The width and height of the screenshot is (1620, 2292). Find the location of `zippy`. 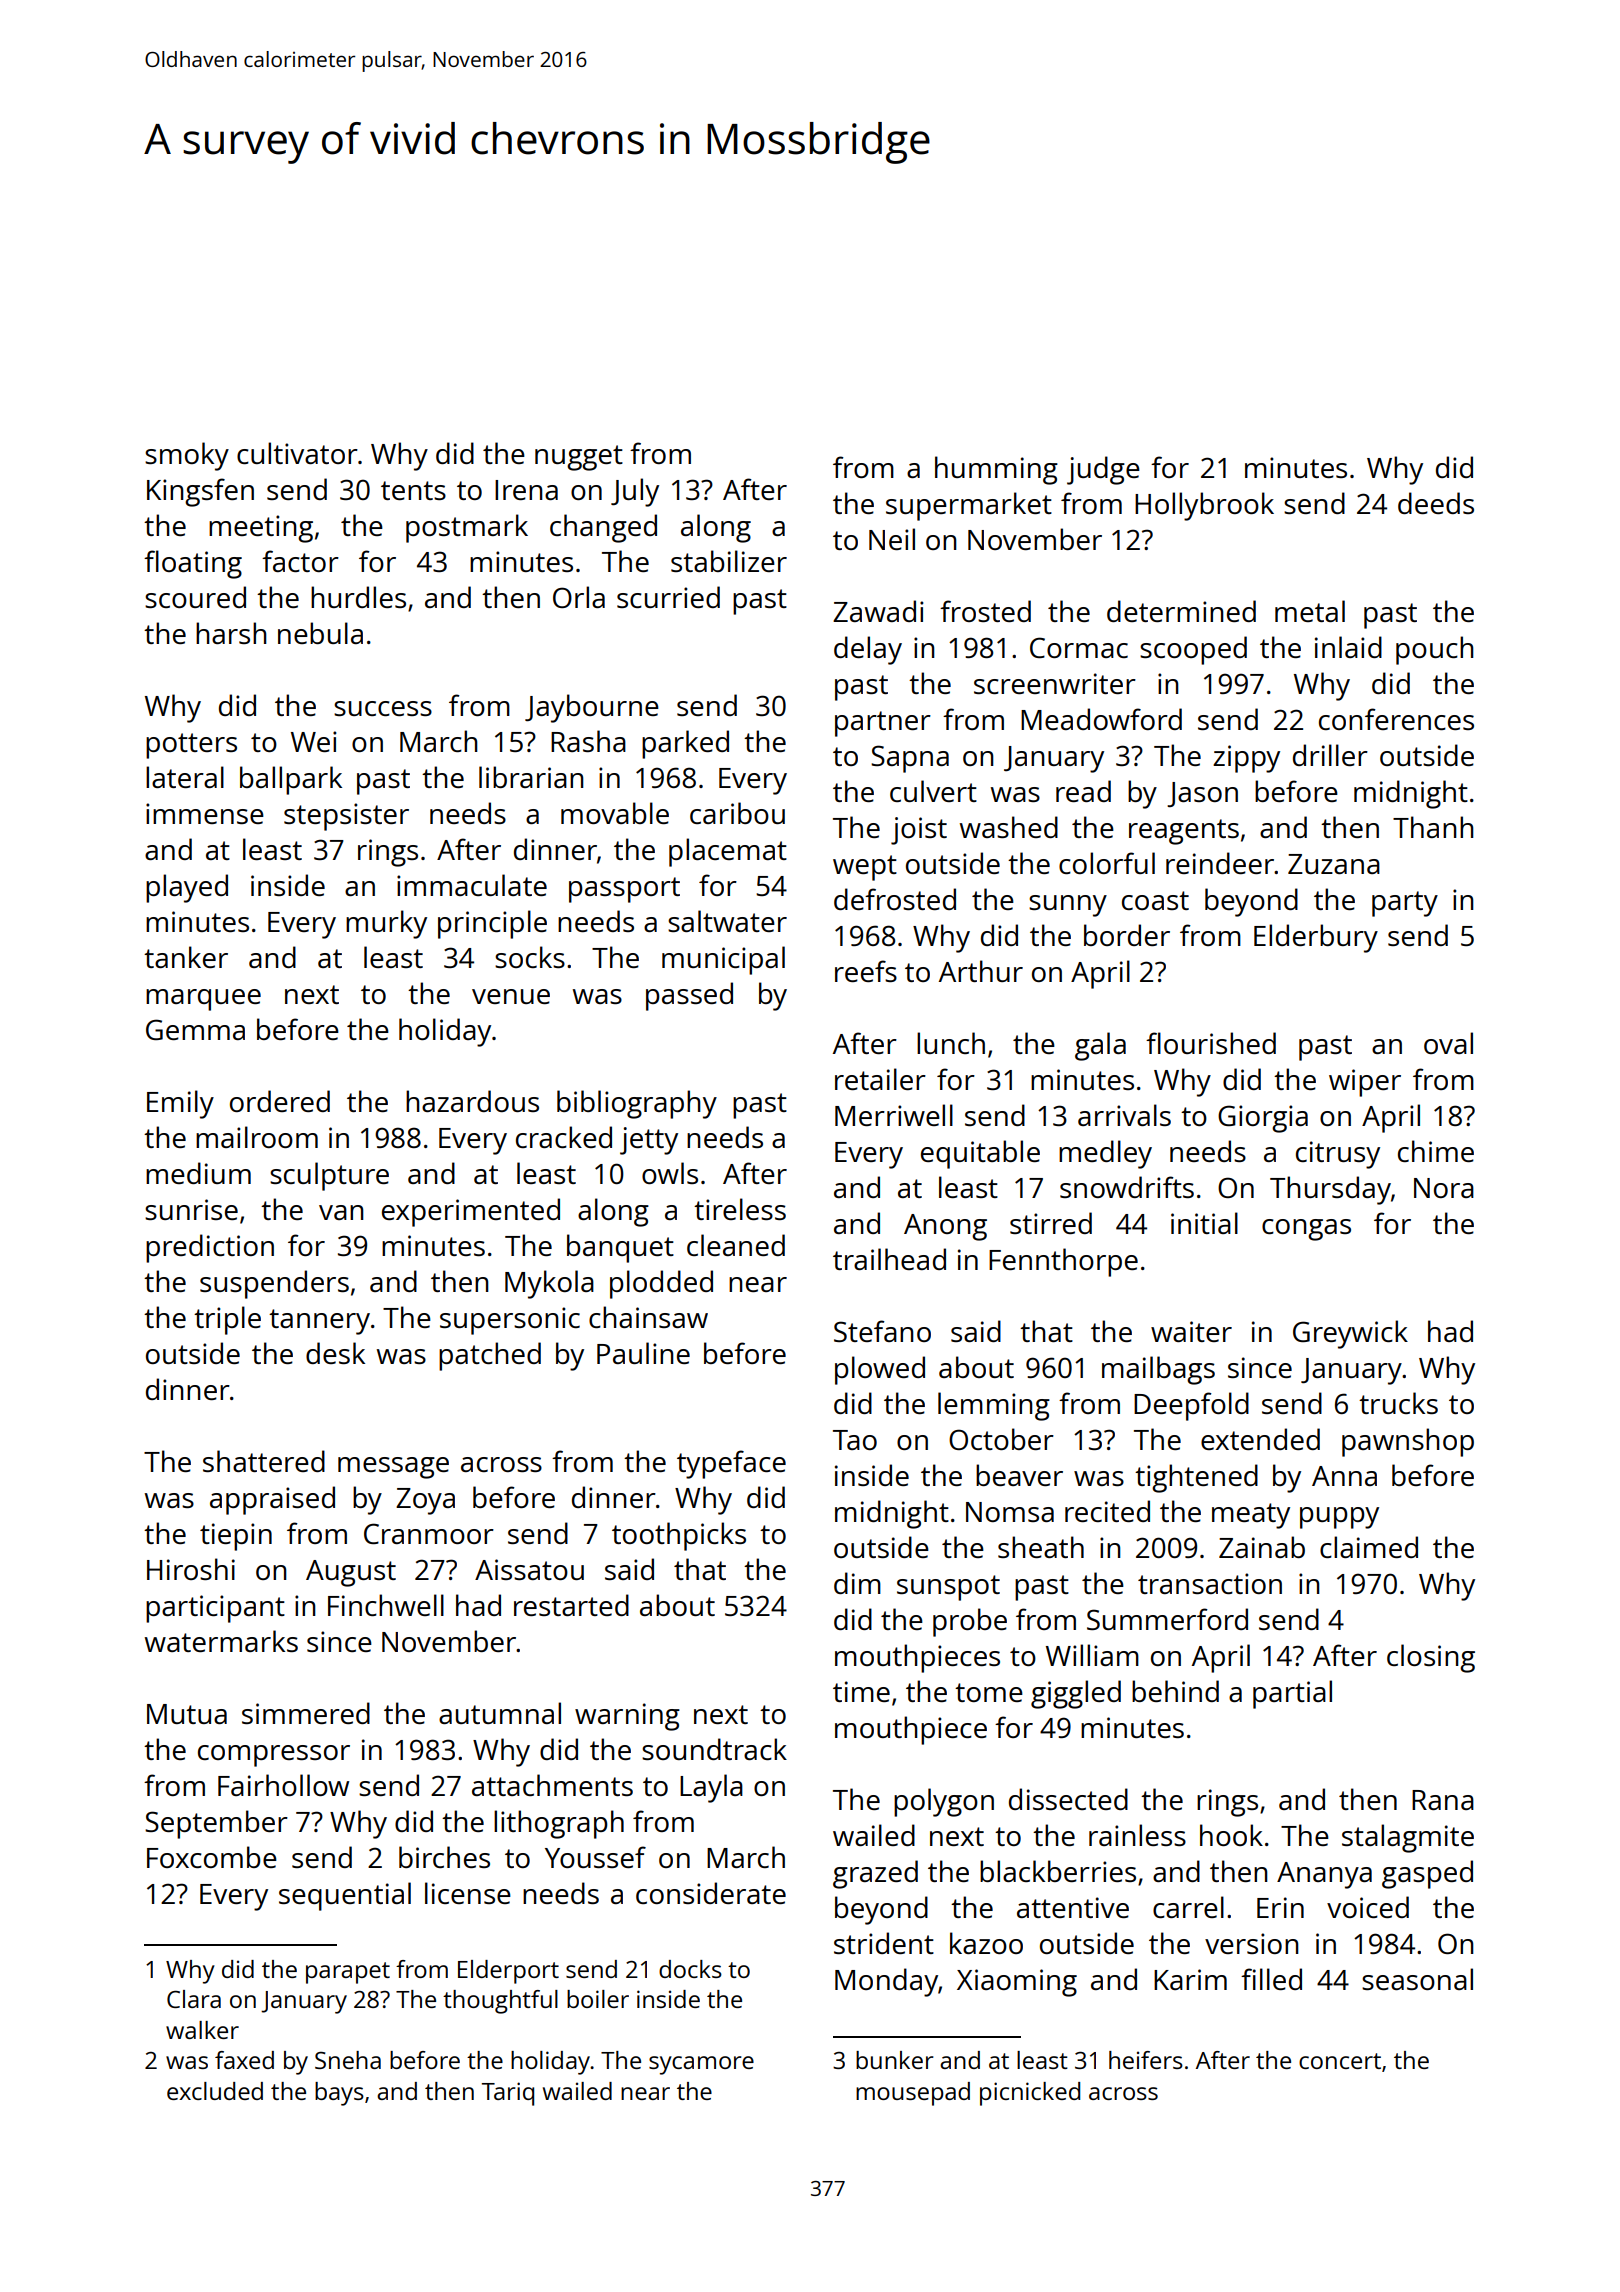

zippy is located at coordinates (1246, 759).
